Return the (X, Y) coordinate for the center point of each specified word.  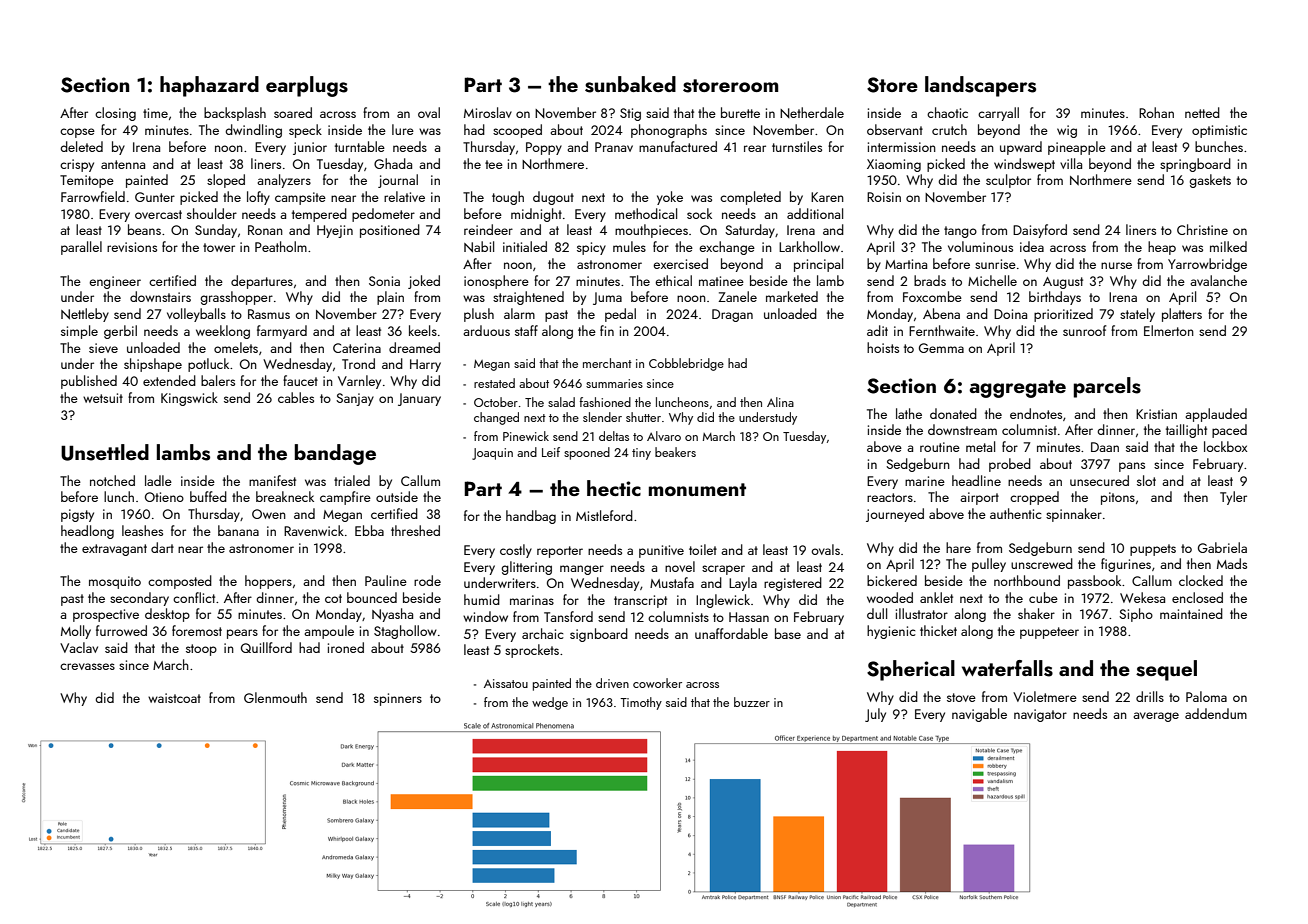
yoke (670, 198)
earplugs (307, 86)
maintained (1191, 613)
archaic (543, 633)
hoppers (268, 582)
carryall (998, 114)
